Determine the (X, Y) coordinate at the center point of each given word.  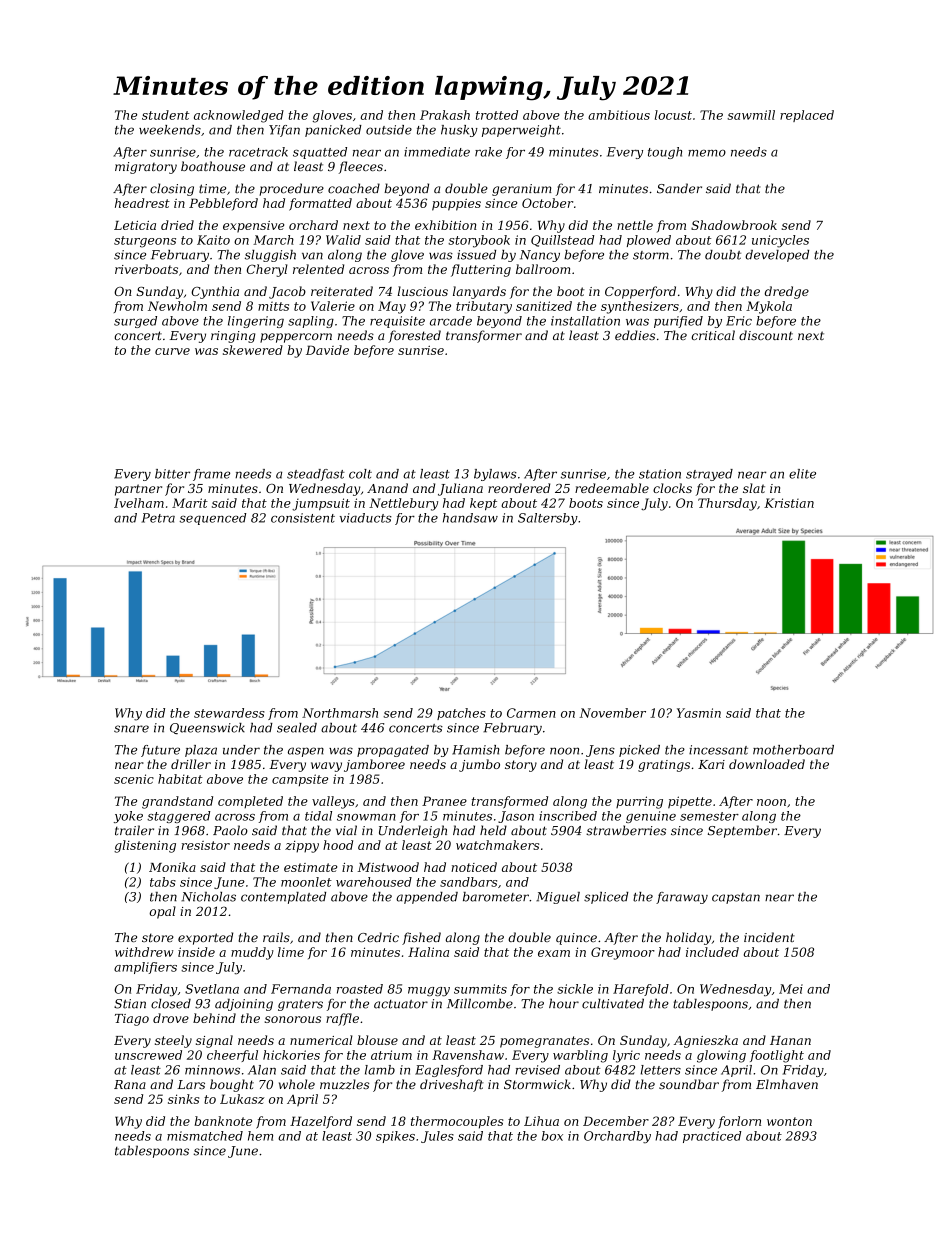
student (166, 115)
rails (276, 937)
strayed (709, 475)
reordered (519, 488)
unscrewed (148, 1055)
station (660, 474)
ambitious (619, 115)
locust (673, 115)
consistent (303, 518)
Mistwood (388, 867)
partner (138, 490)
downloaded (767, 764)
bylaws (495, 475)
